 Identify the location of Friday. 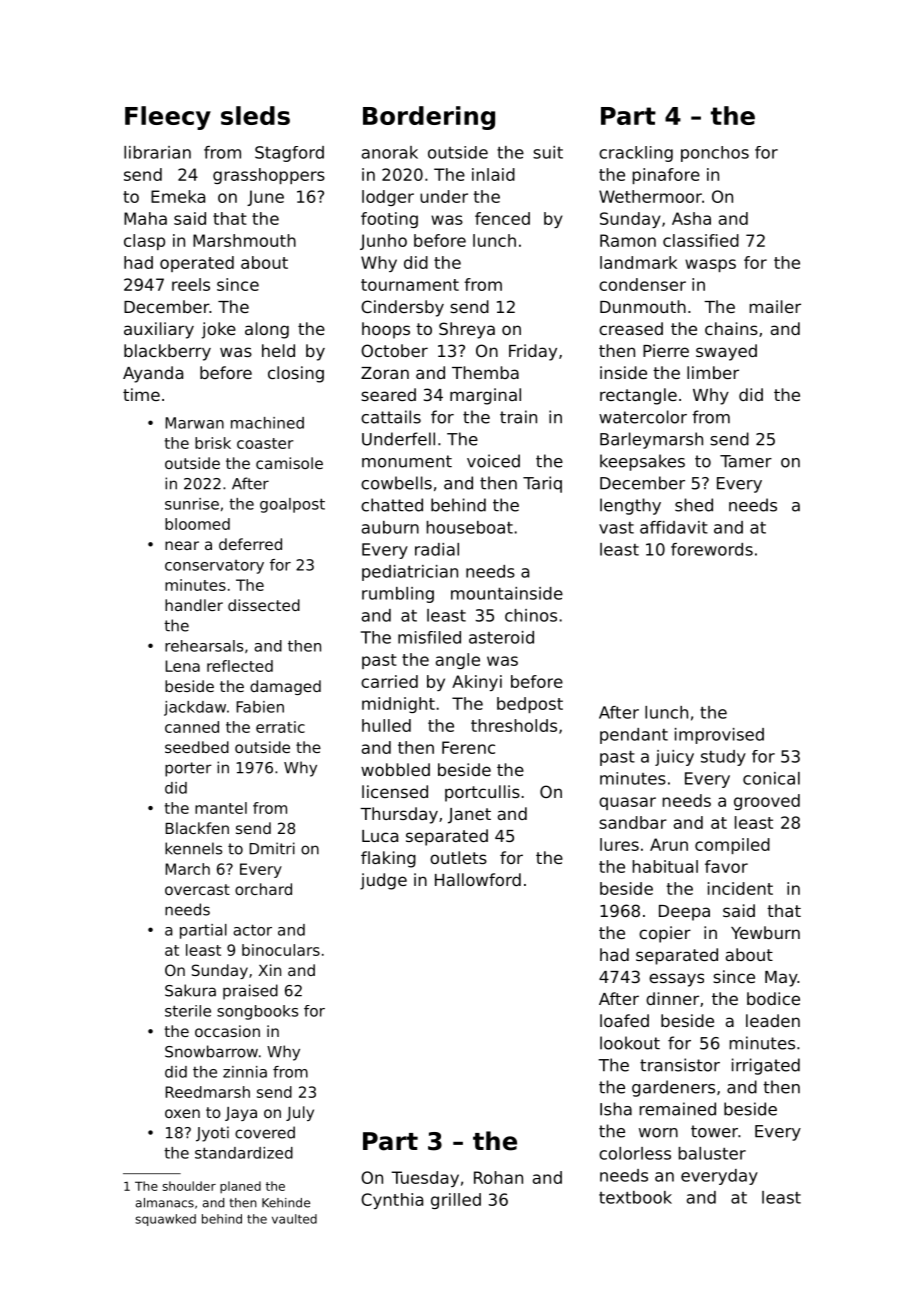
(533, 352).
